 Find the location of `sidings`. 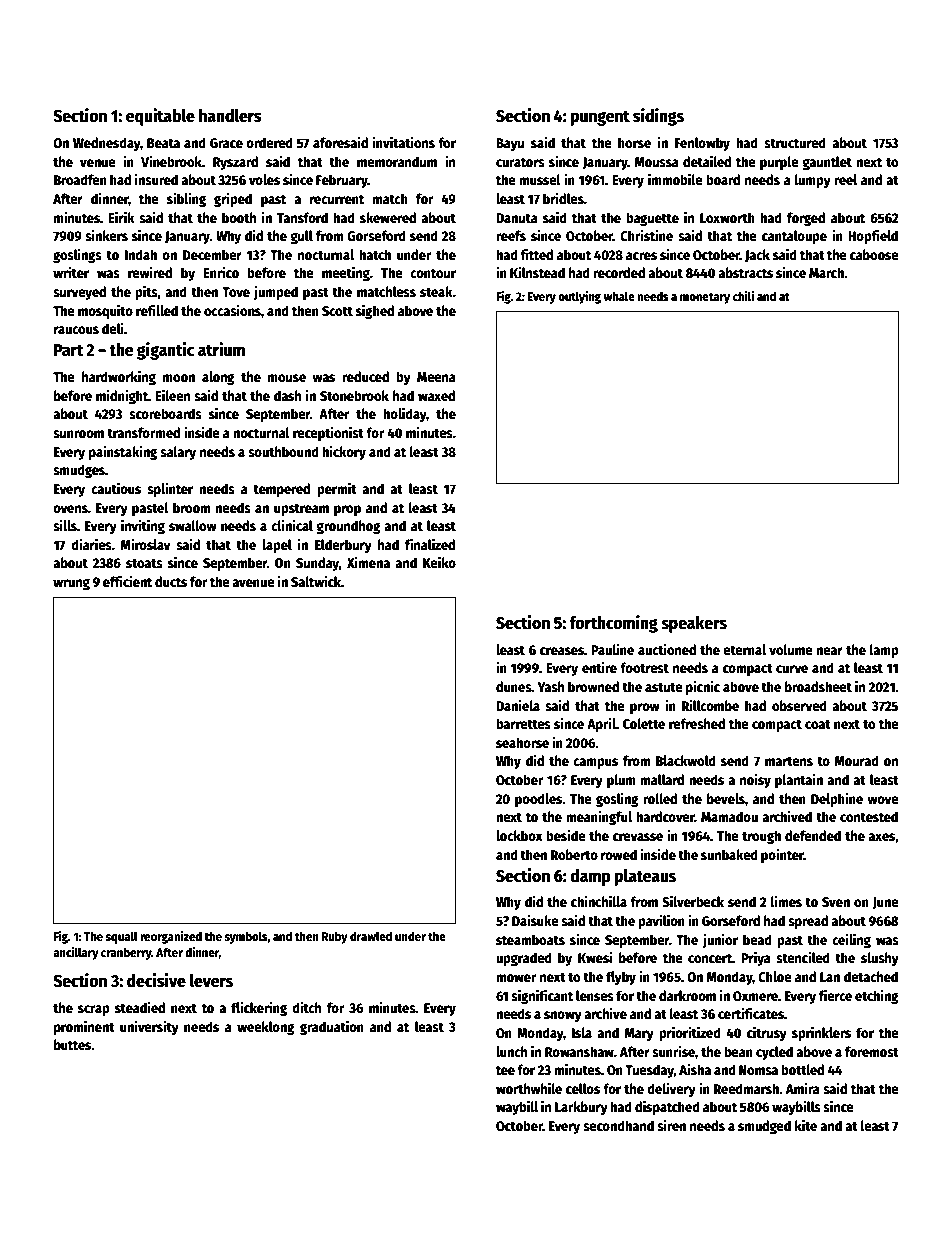

sidings is located at coordinates (658, 117).
